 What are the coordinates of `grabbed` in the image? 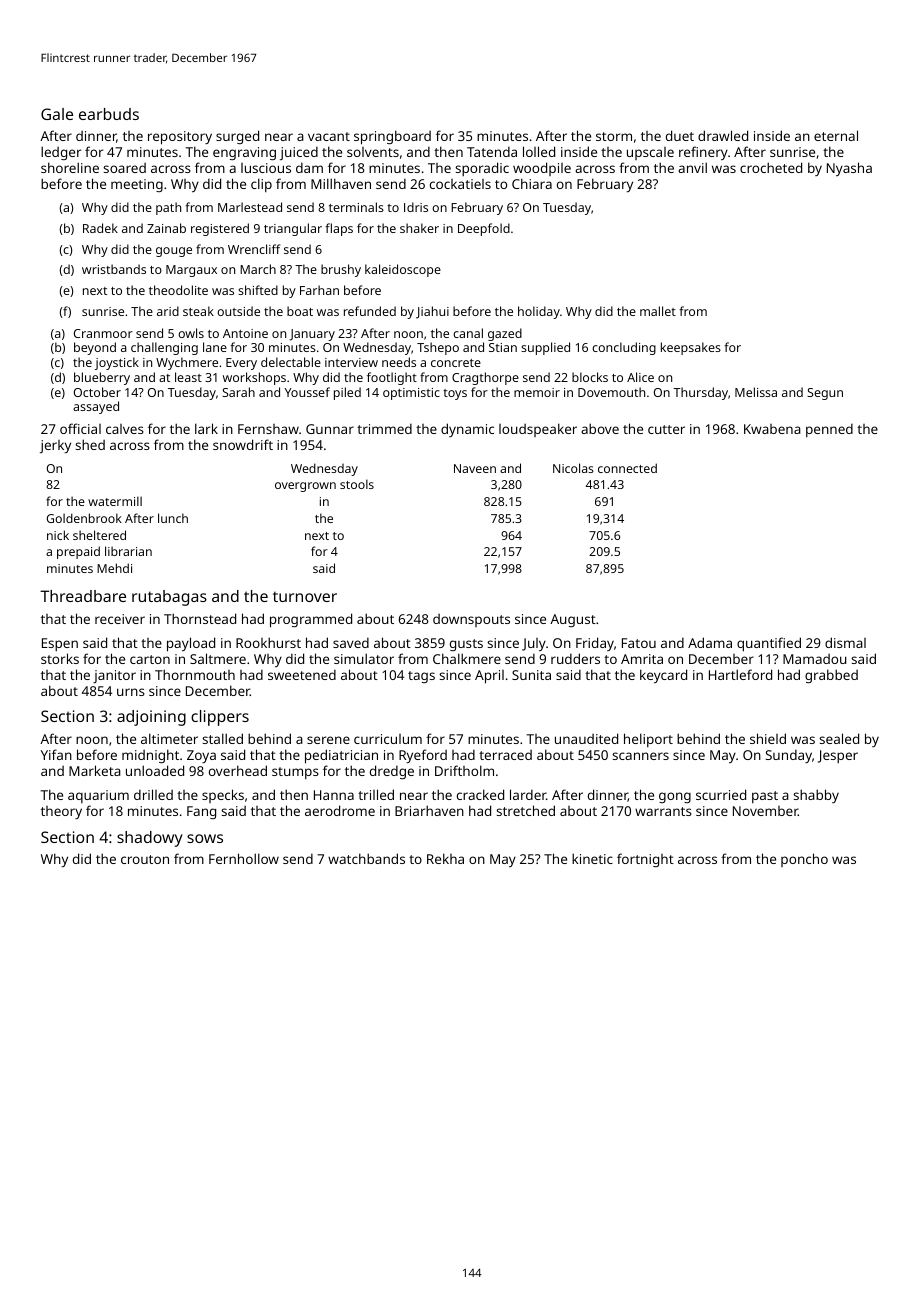 It's located at (831, 676).
